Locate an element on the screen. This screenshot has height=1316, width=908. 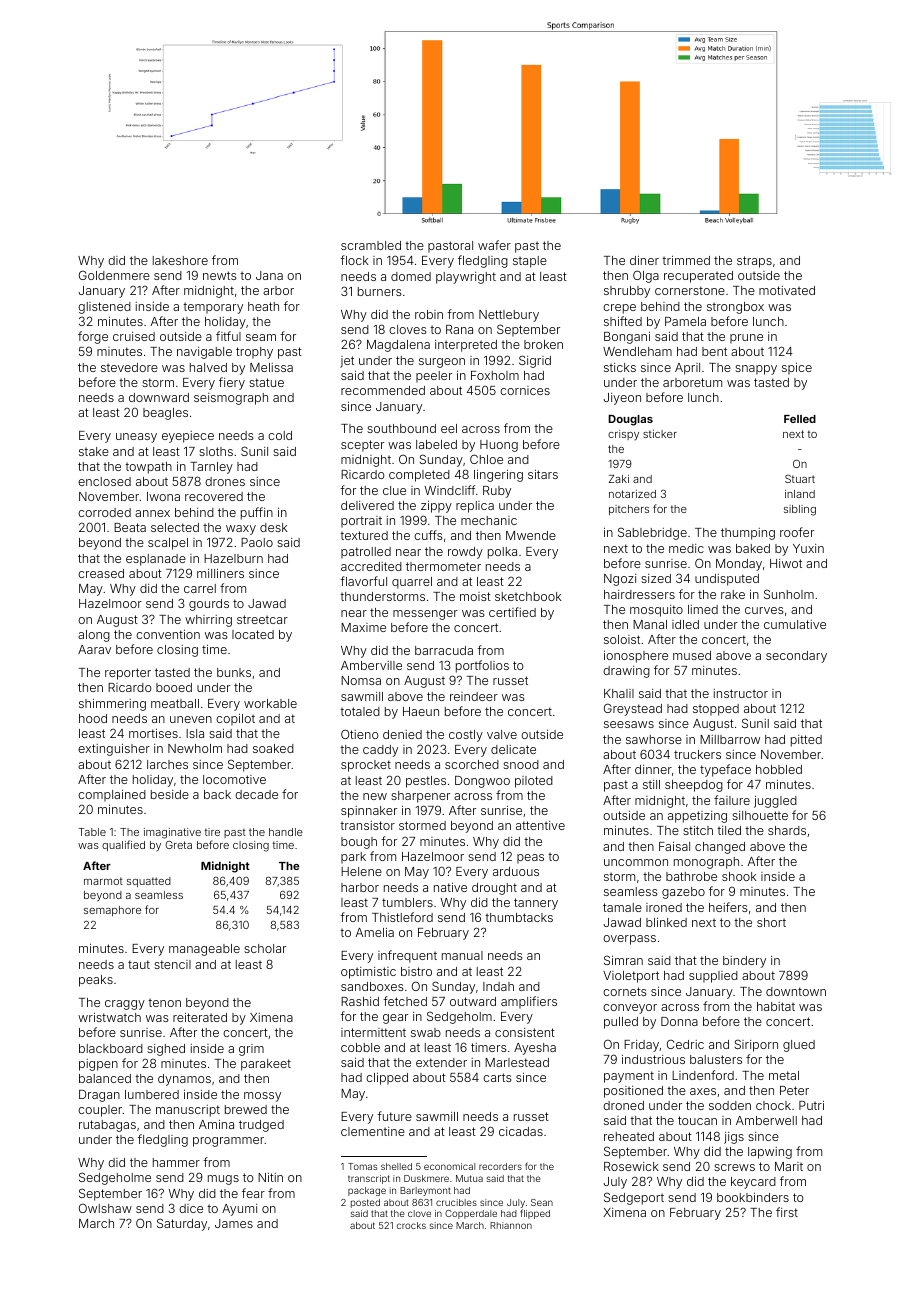
toucan is located at coordinates (697, 1120).
